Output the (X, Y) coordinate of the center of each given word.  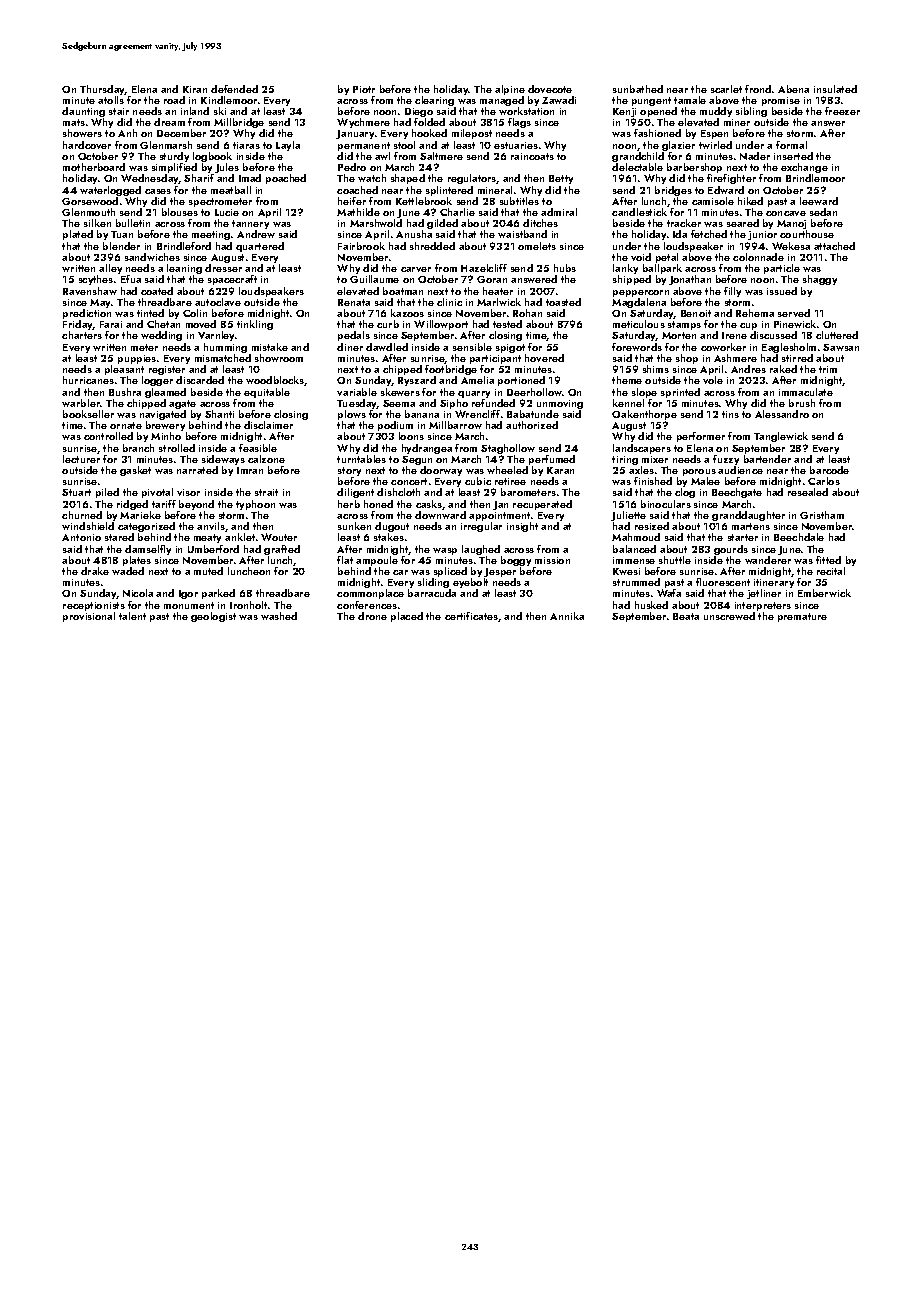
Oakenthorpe (644, 415)
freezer (842, 111)
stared (119, 537)
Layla (288, 146)
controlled (108, 436)
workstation (526, 111)
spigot (510, 348)
